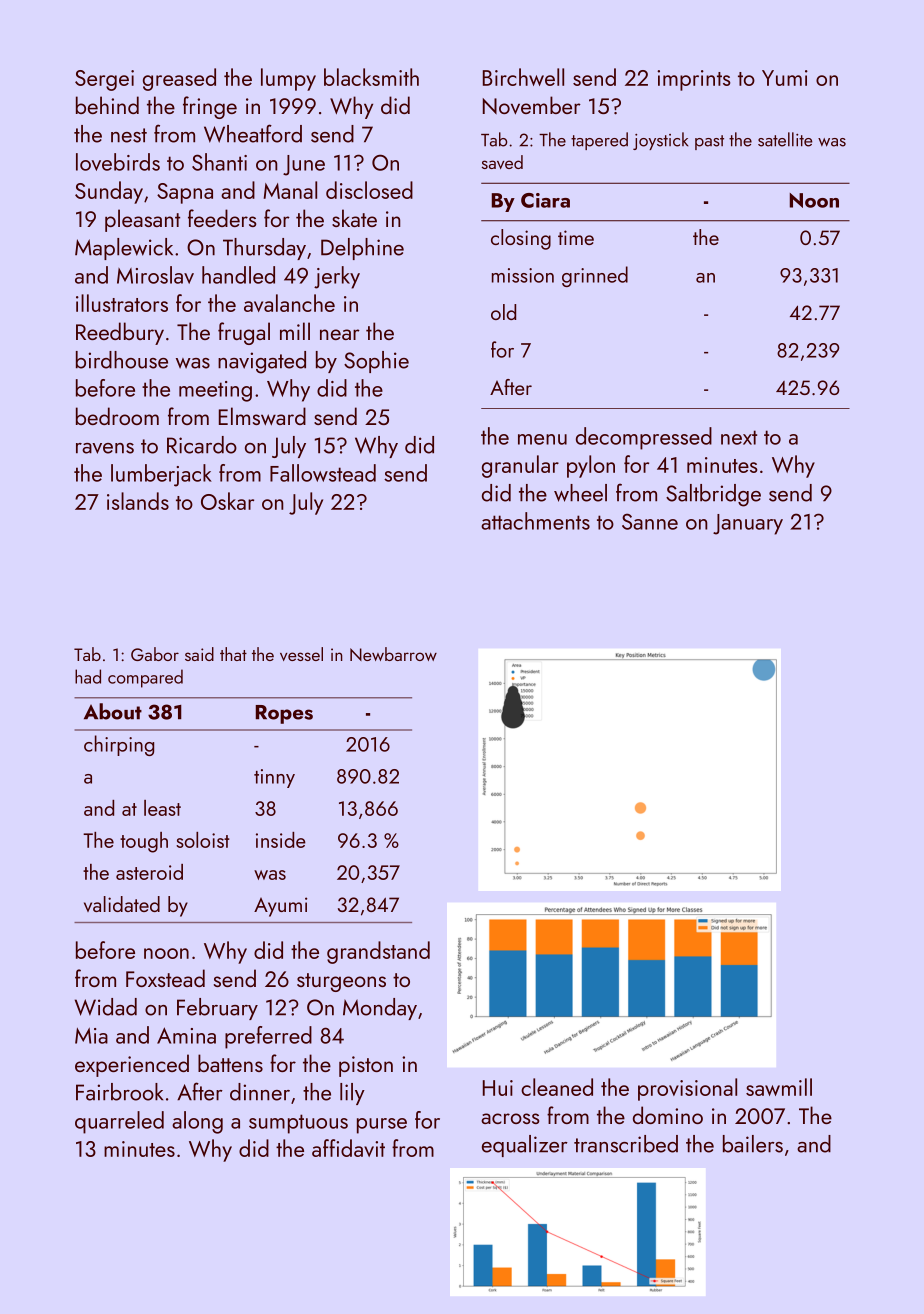 This image has height=1314, width=924. I want to click on Widad, so click(106, 1007).
